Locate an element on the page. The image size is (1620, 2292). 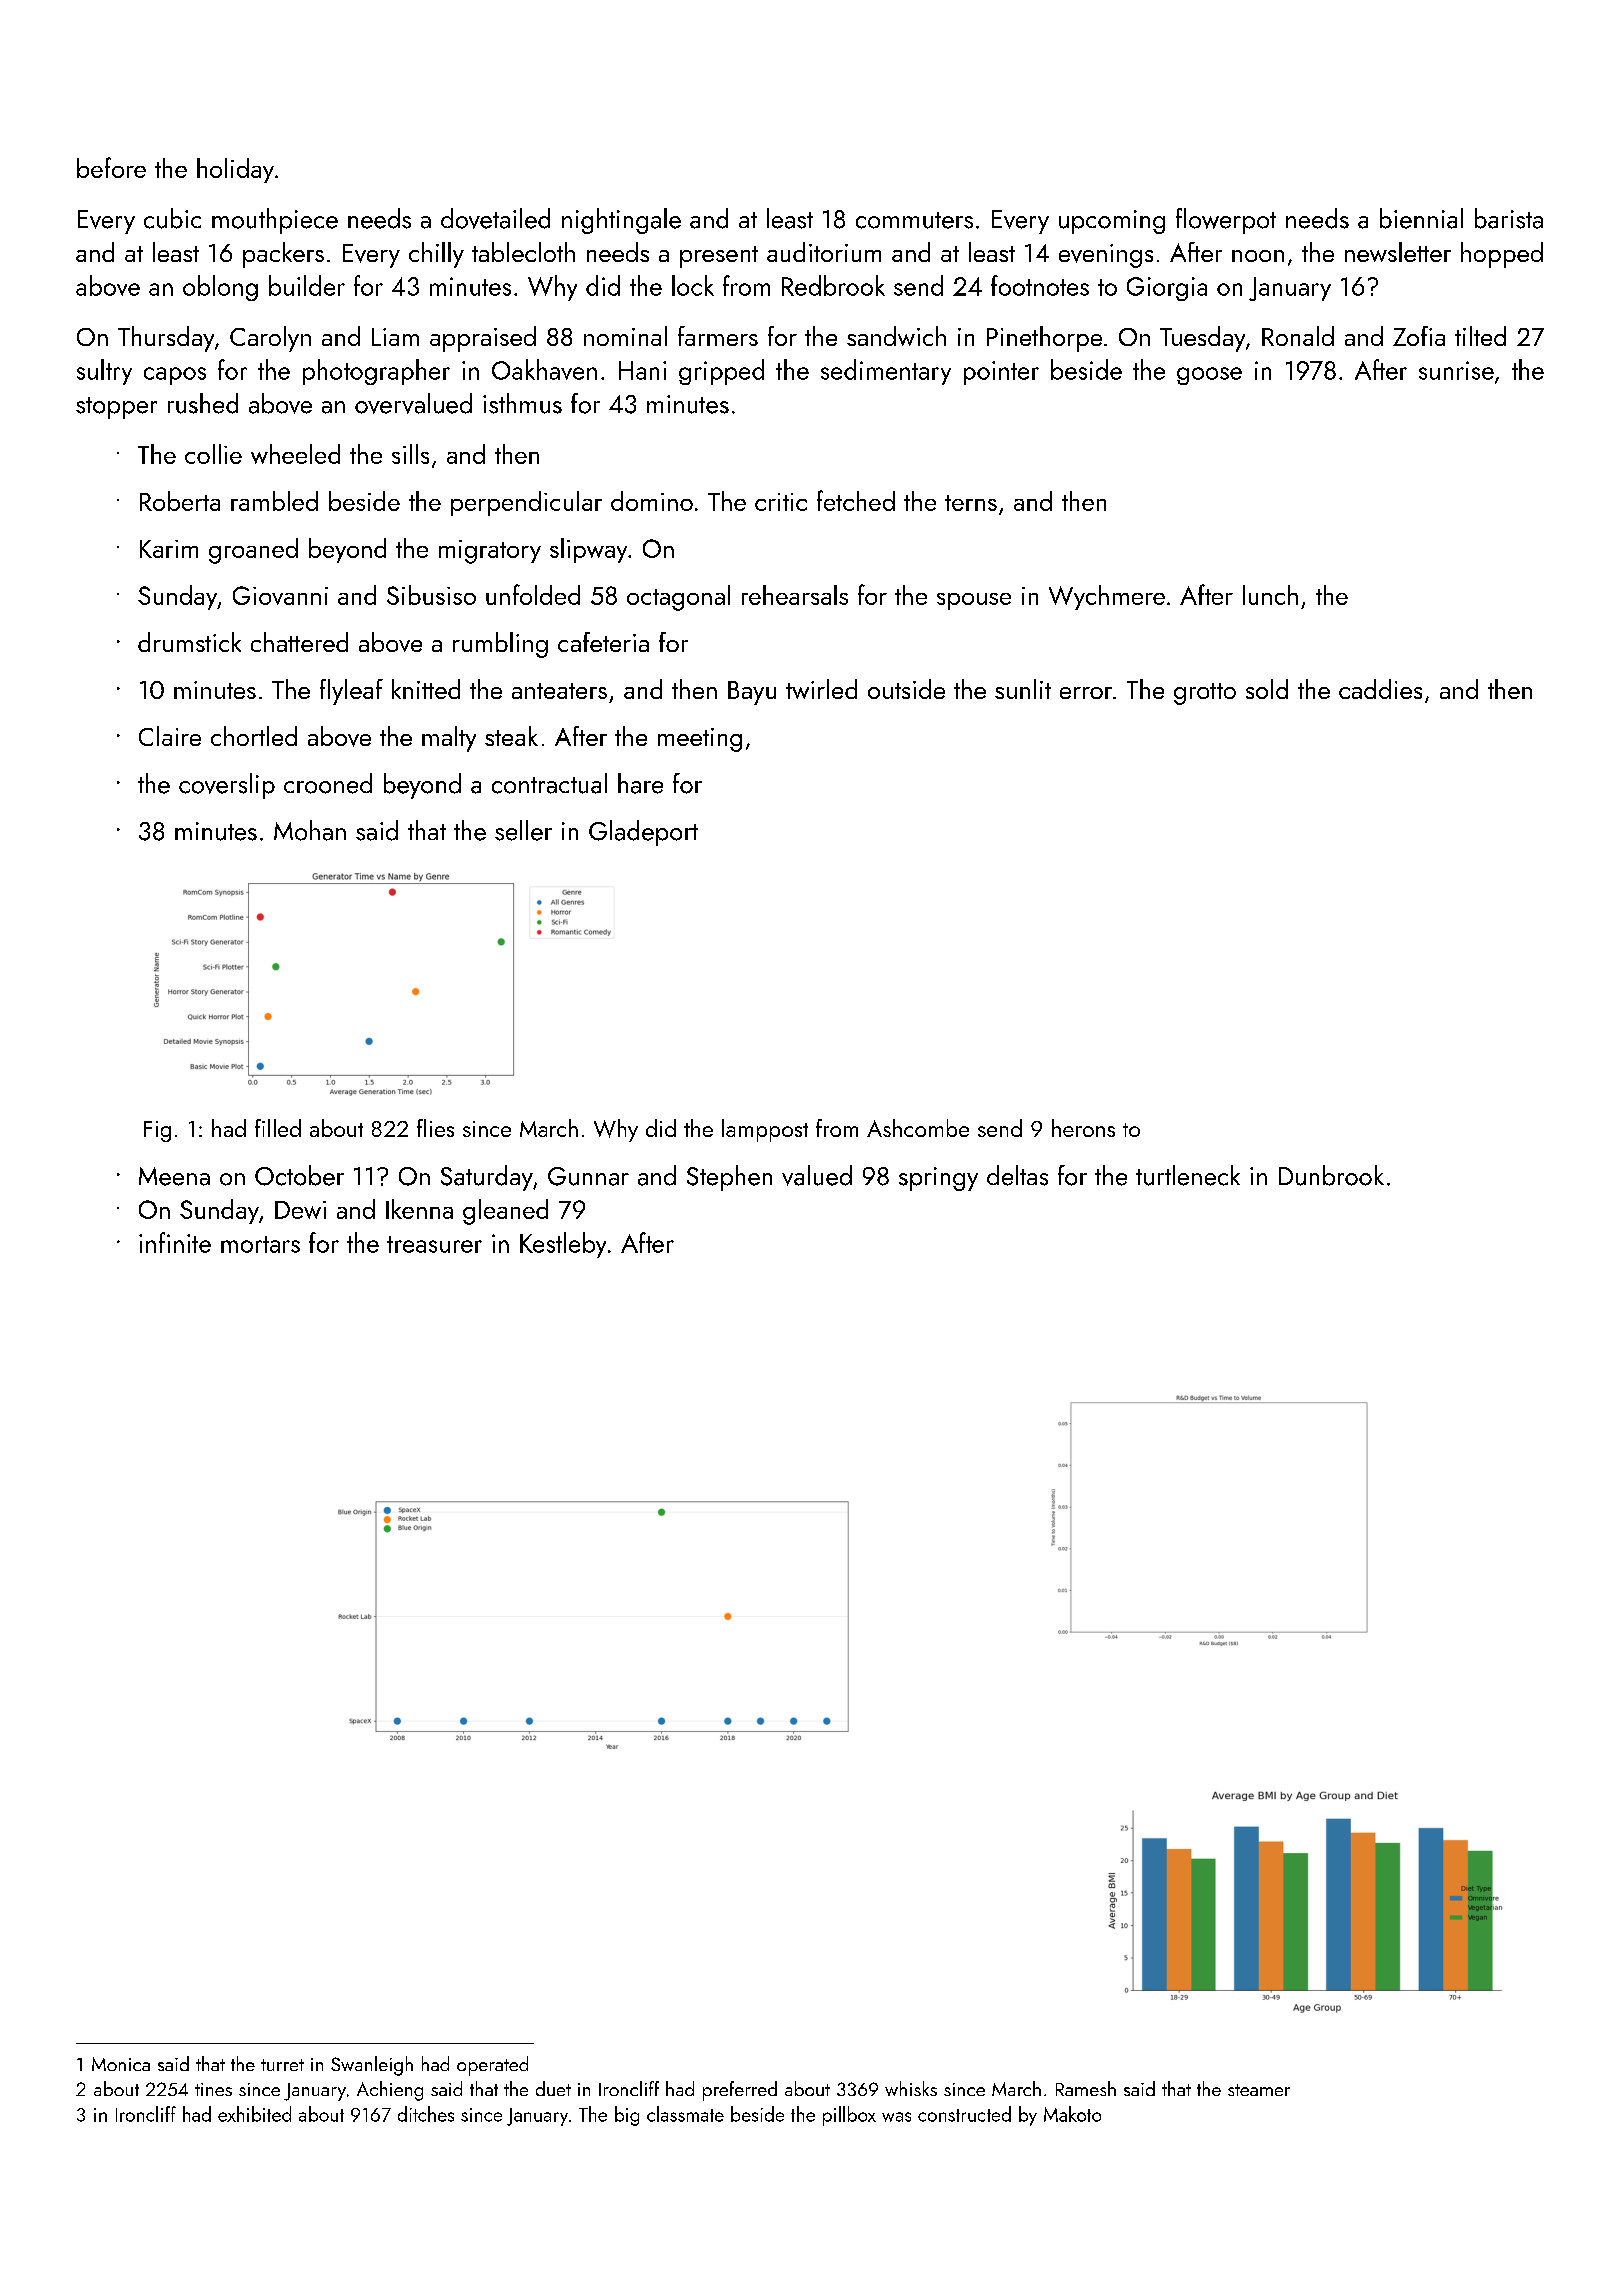
upcoming is located at coordinates (1112, 222).
